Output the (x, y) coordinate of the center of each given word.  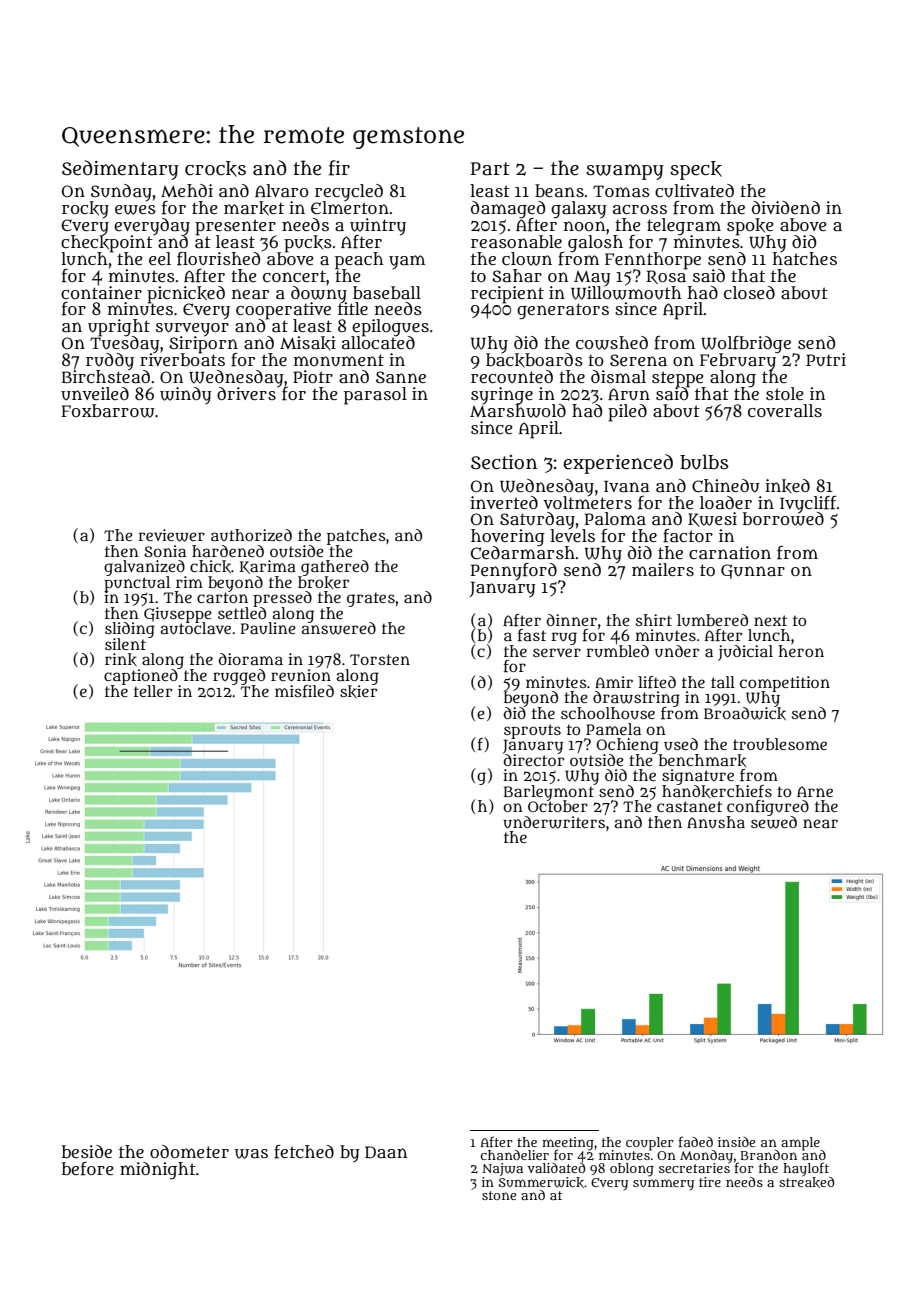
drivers (247, 393)
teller (153, 691)
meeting (568, 1143)
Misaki (308, 343)
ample (800, 1143)
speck (696, 170)
